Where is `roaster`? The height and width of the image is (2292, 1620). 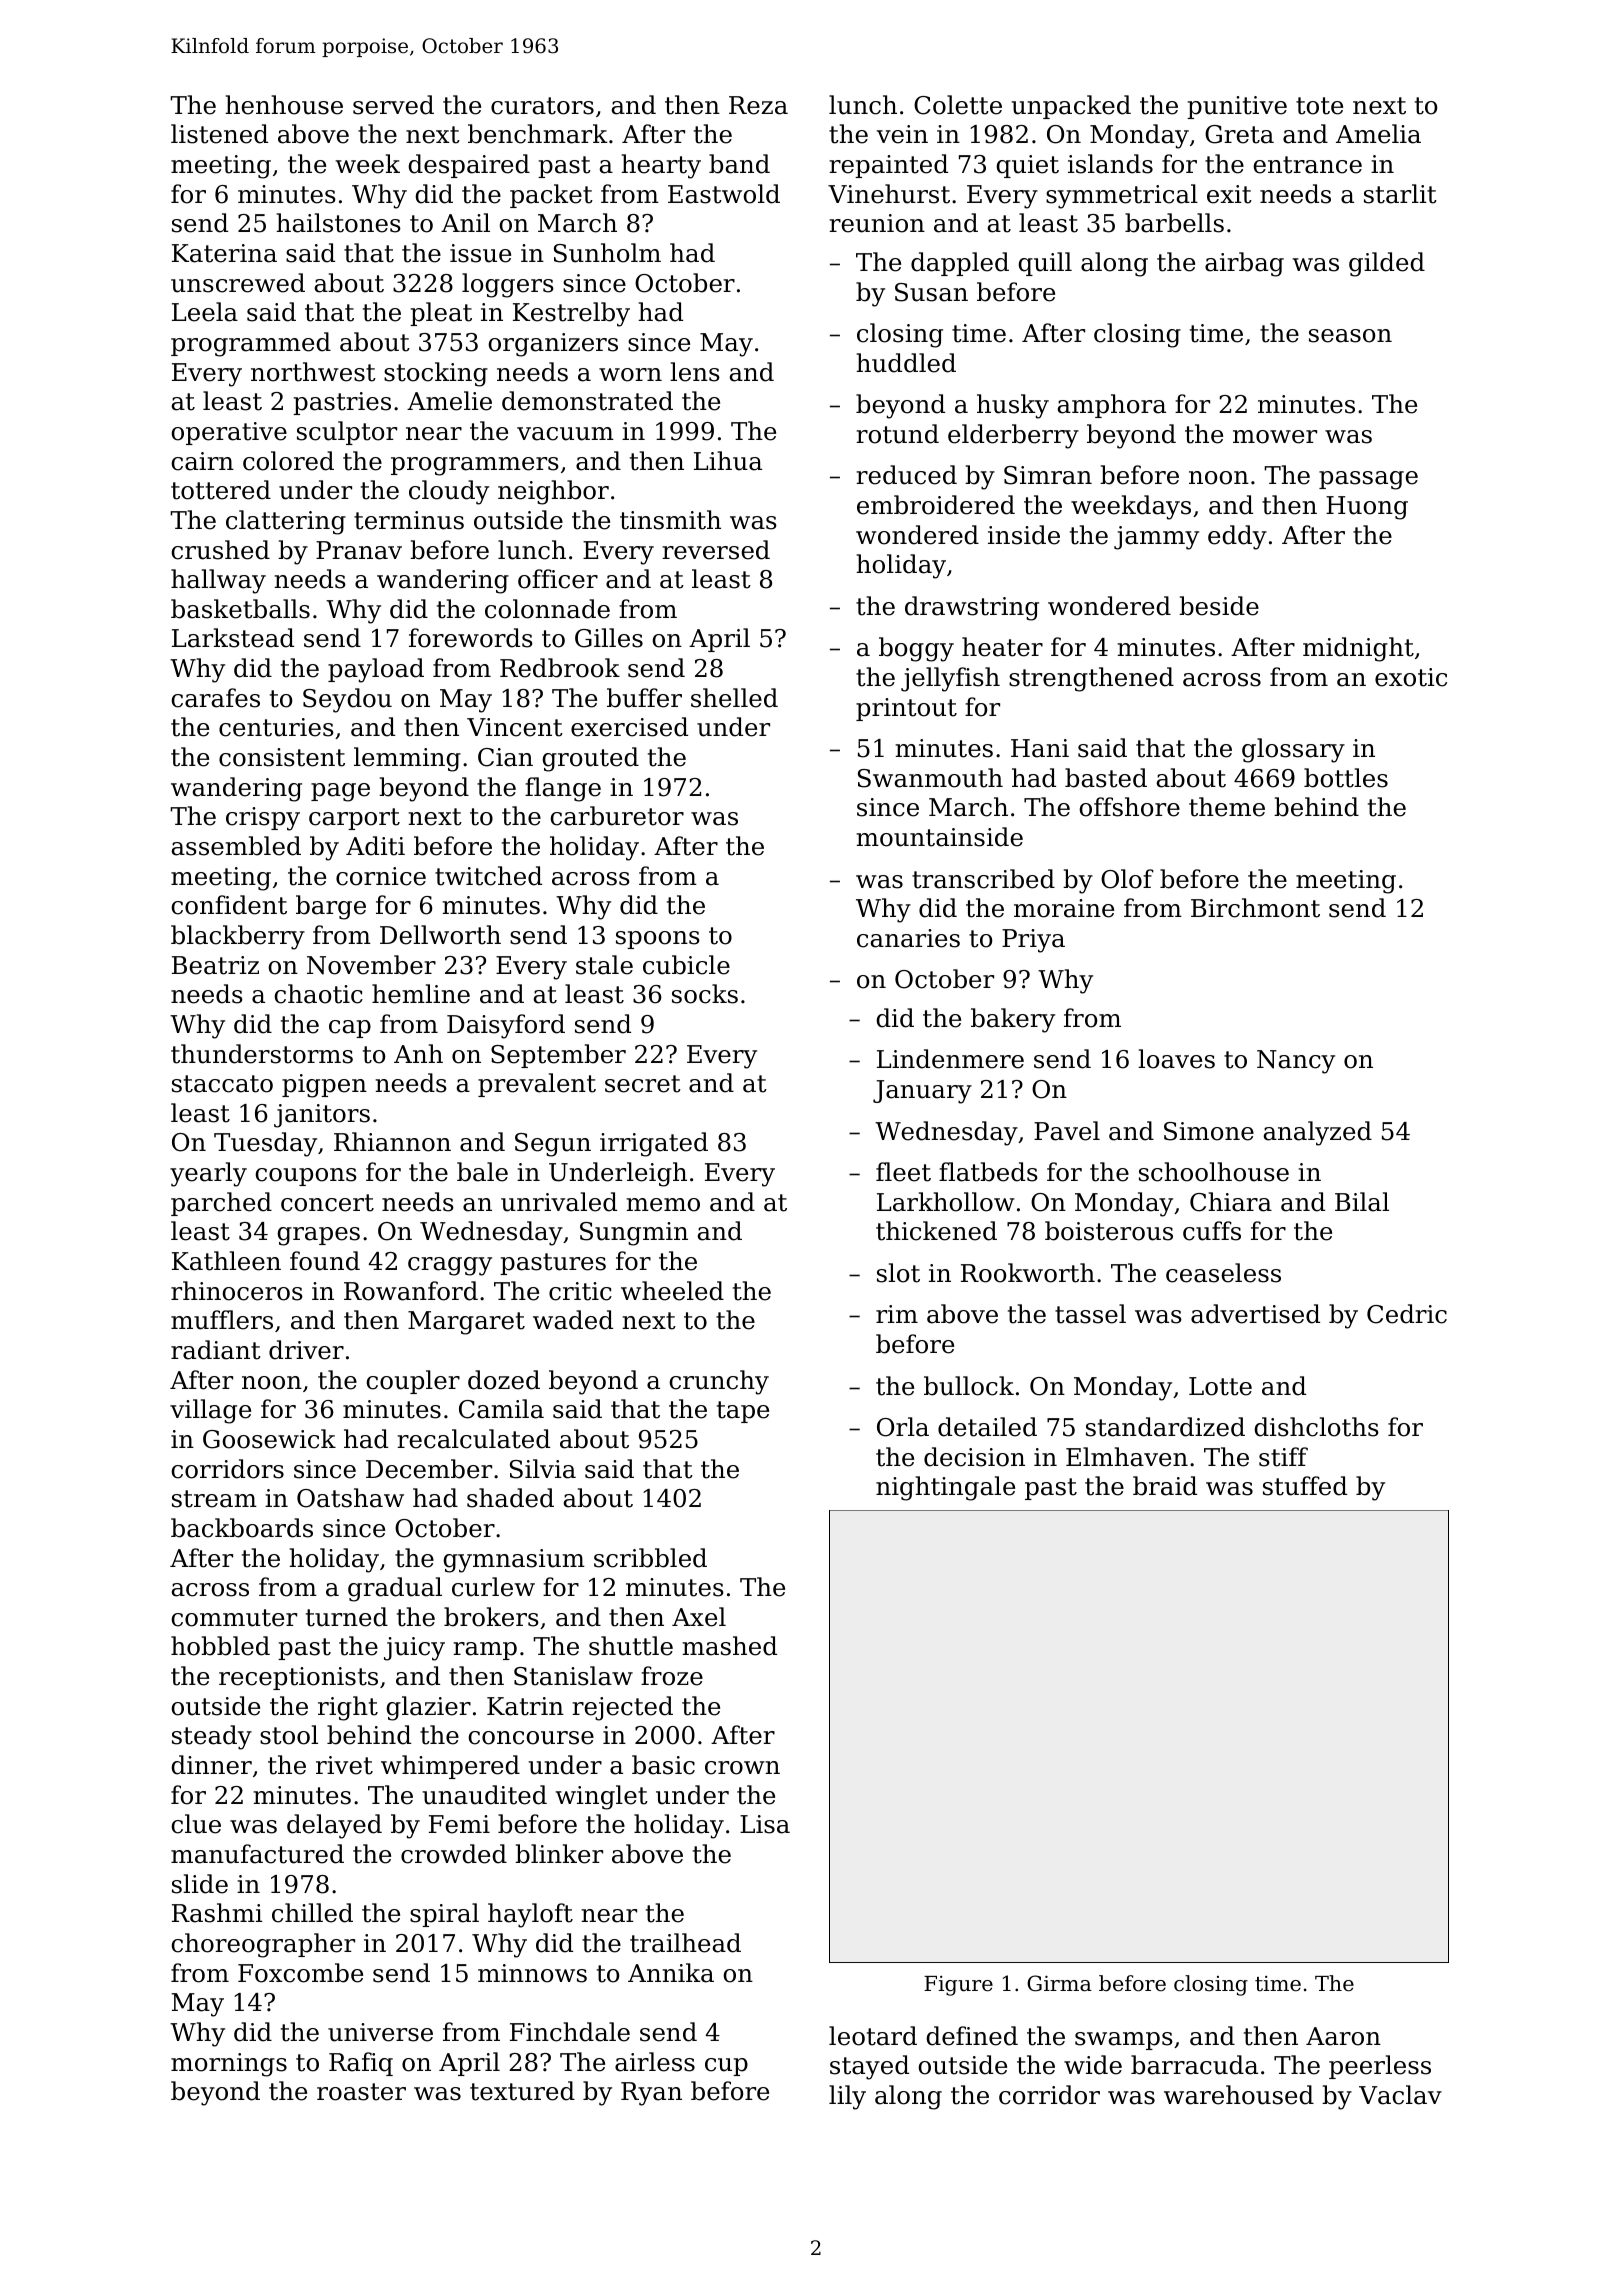
roaster is located at coordinates (361, 2092).
